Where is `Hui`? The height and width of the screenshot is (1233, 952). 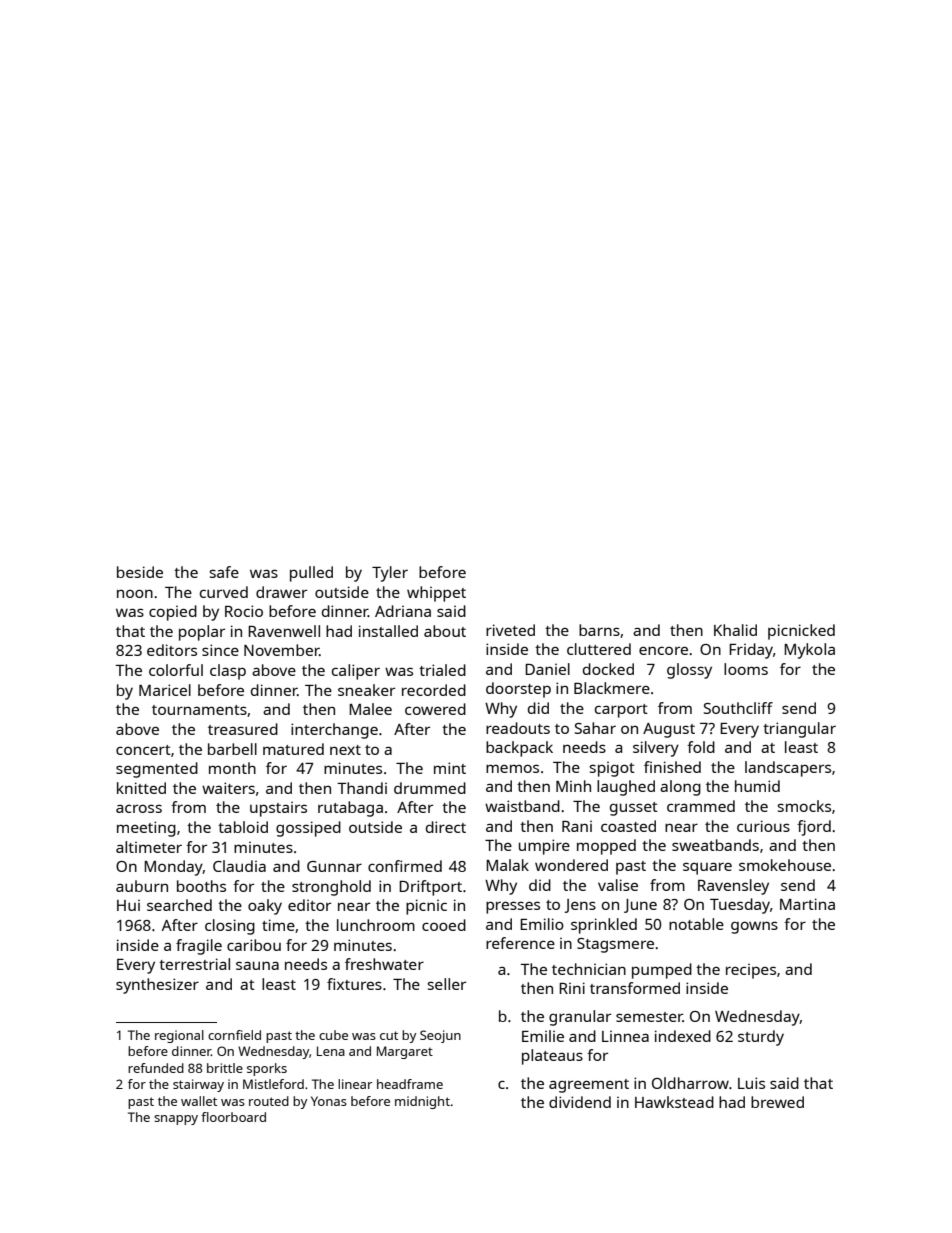
Hui is located at coordinates (128, 905).
